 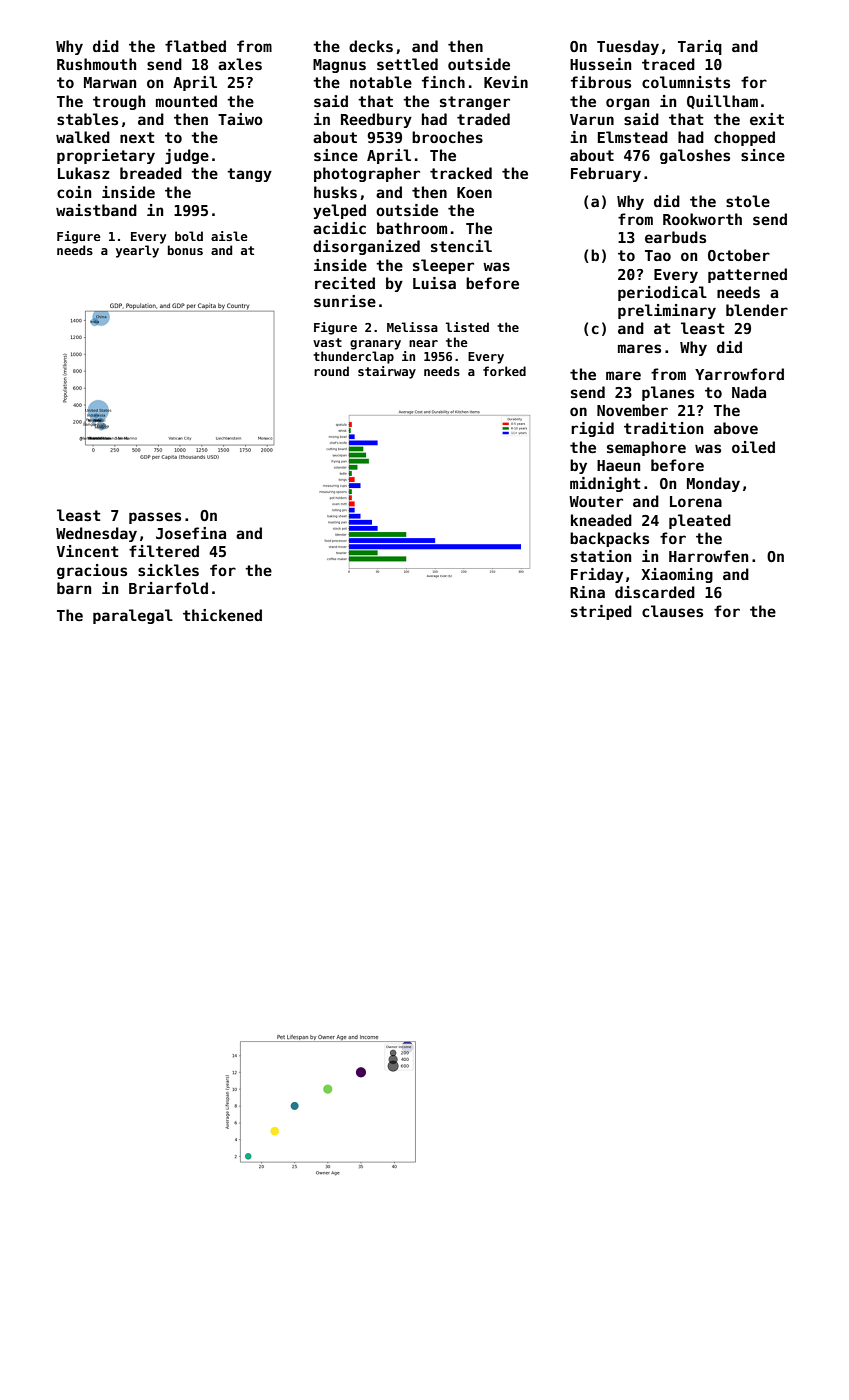 I want to click on settled, so click(x=407, y=64).
